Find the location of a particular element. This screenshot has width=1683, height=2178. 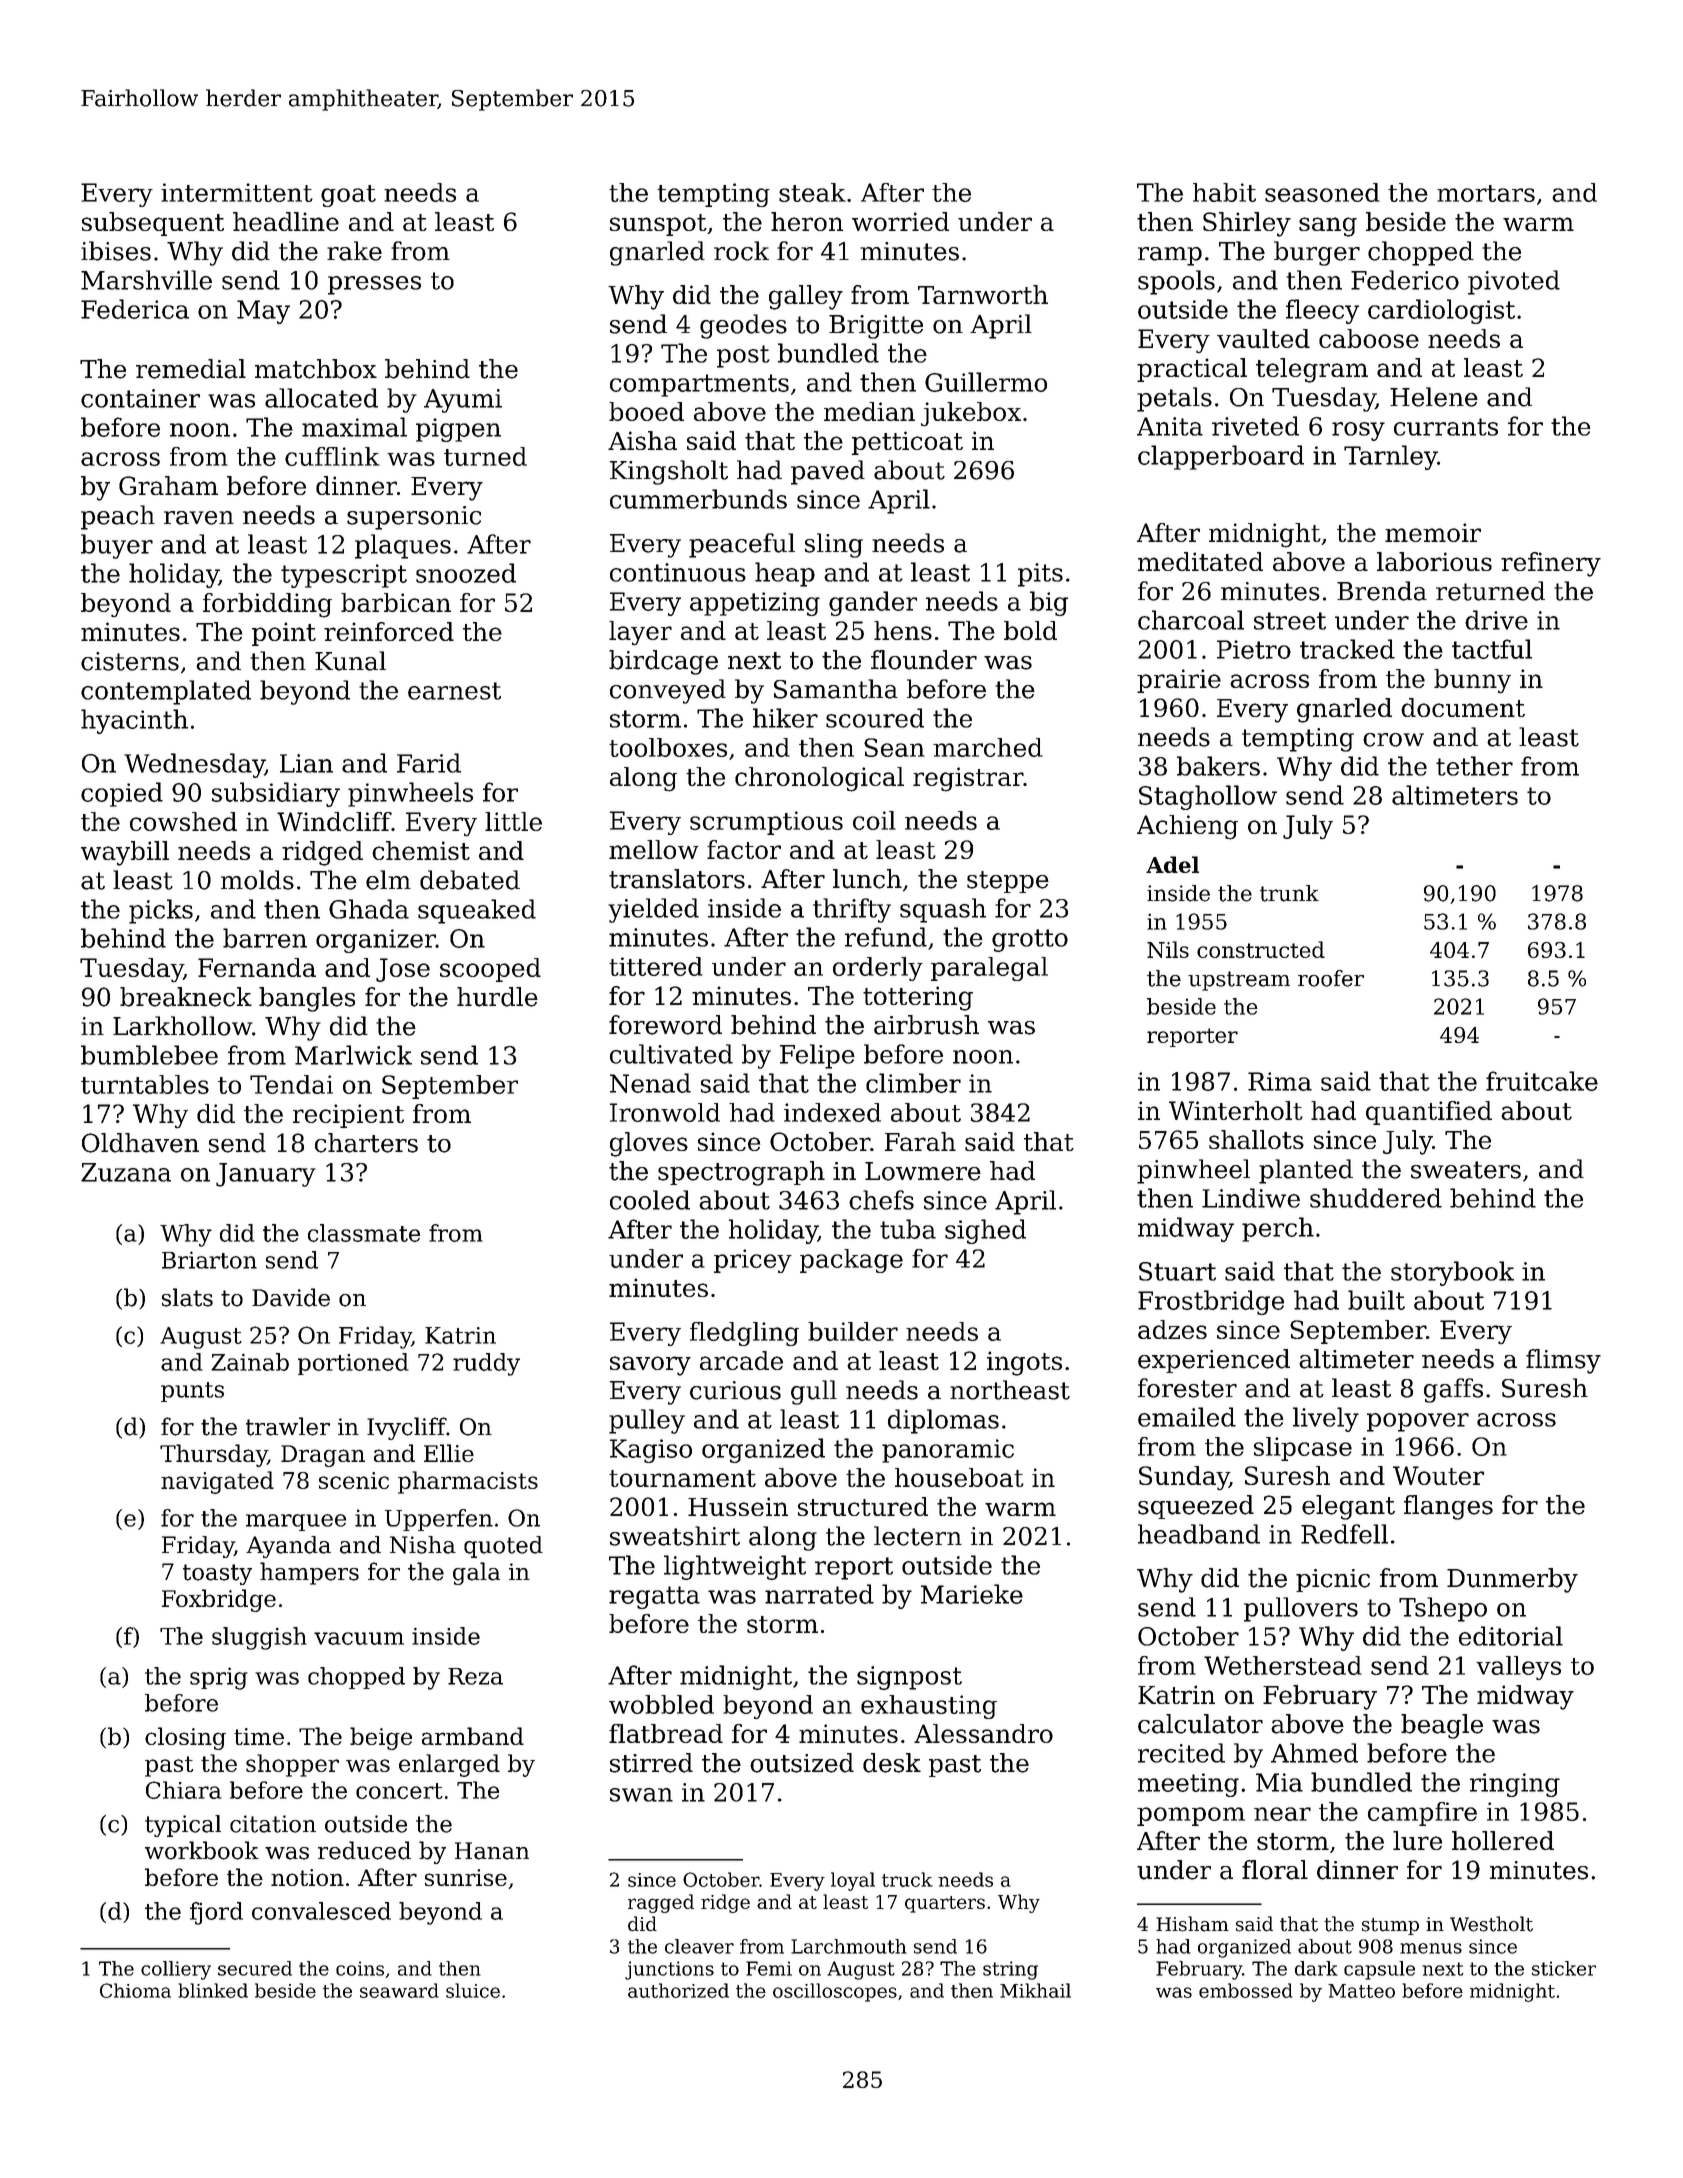

convalesced is located at coordinates (321, 1911).
